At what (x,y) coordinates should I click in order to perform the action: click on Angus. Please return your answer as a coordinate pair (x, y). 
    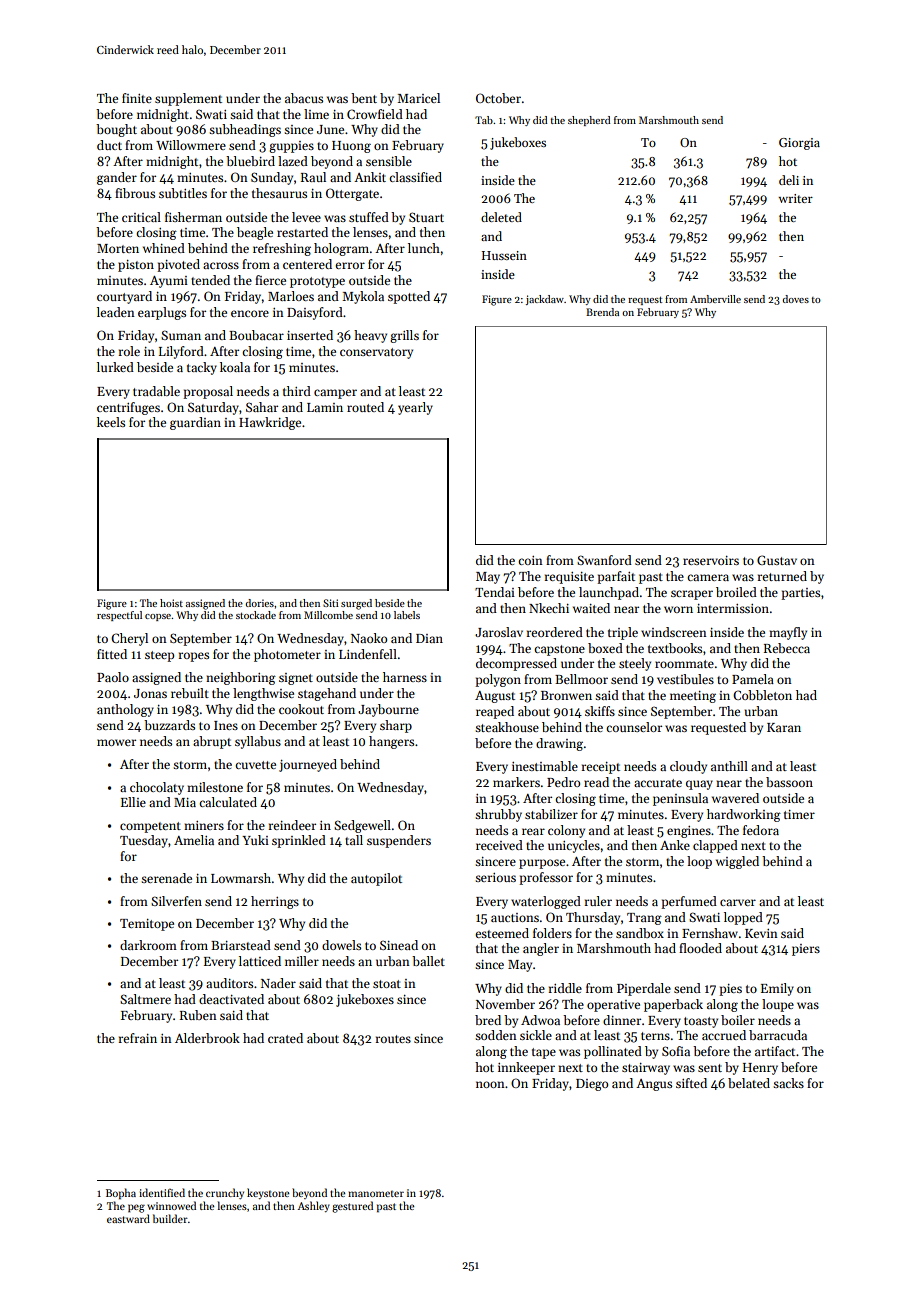
    Looking at the image, I should click on (654, 1085).
